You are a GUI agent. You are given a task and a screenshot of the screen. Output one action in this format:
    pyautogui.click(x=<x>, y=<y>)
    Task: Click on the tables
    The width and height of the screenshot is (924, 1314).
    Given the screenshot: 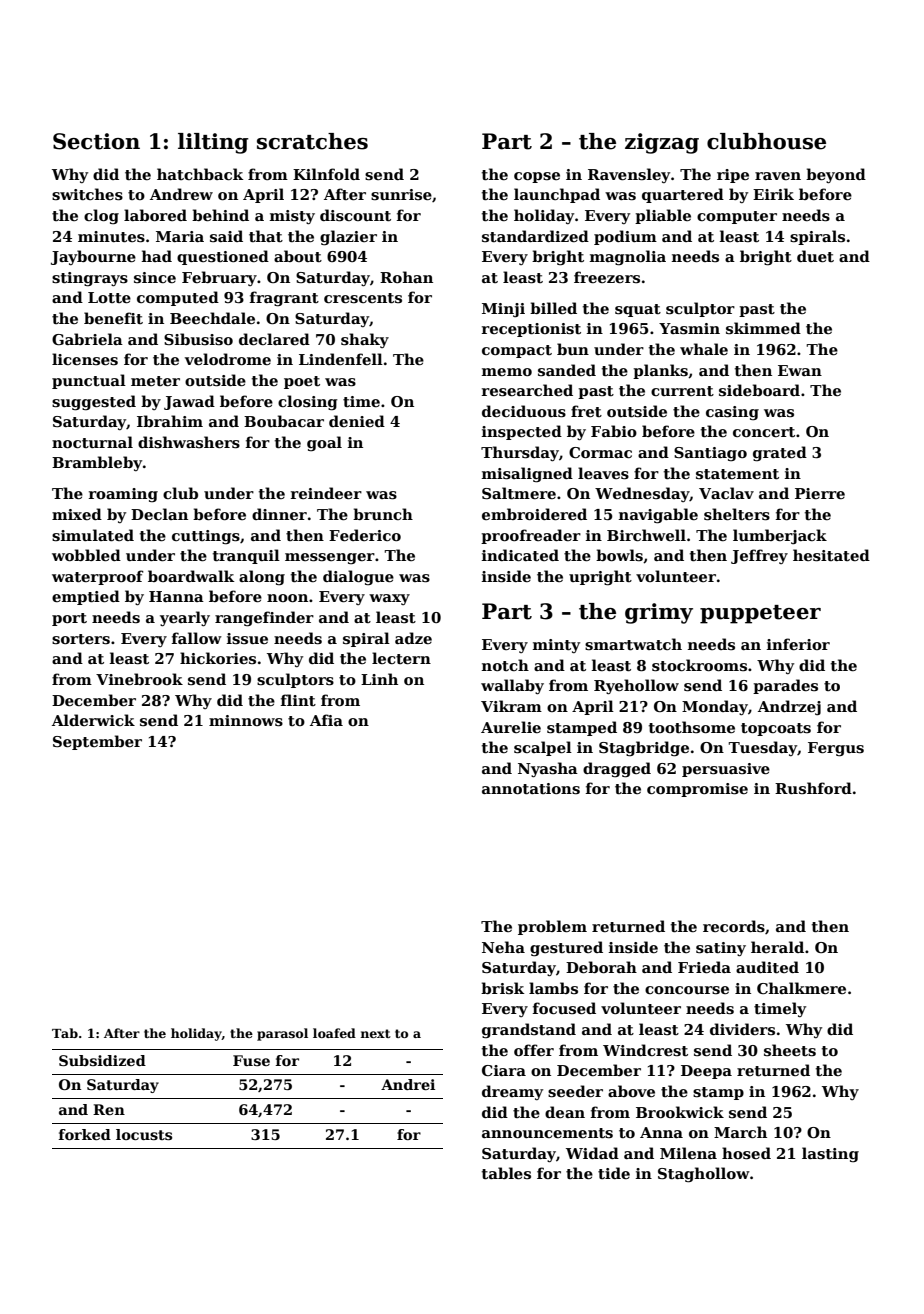 What is the action you would take?
    pyautogui.click(x=506, y=1173)
